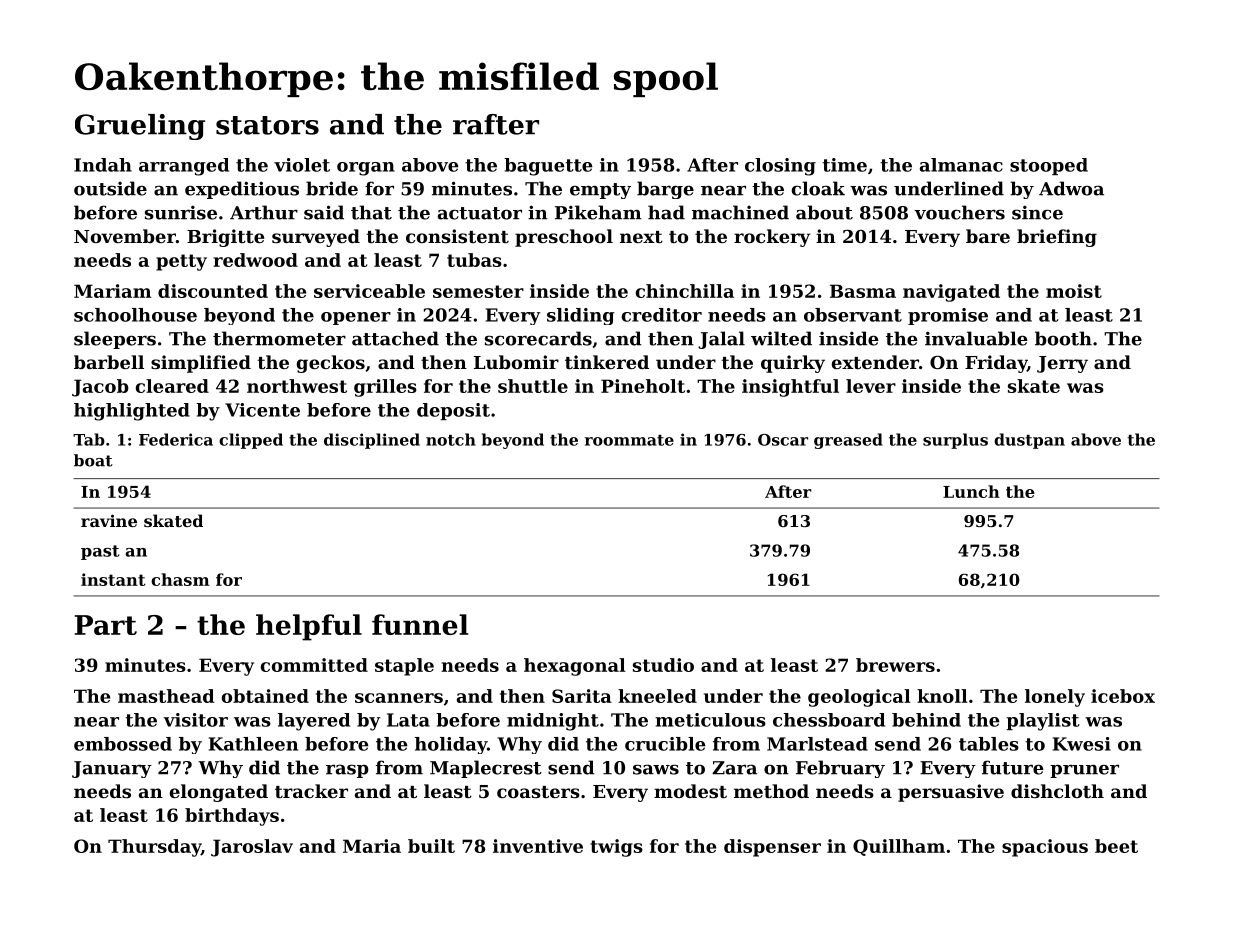  I want to click on ravine, so click(109, 520).
